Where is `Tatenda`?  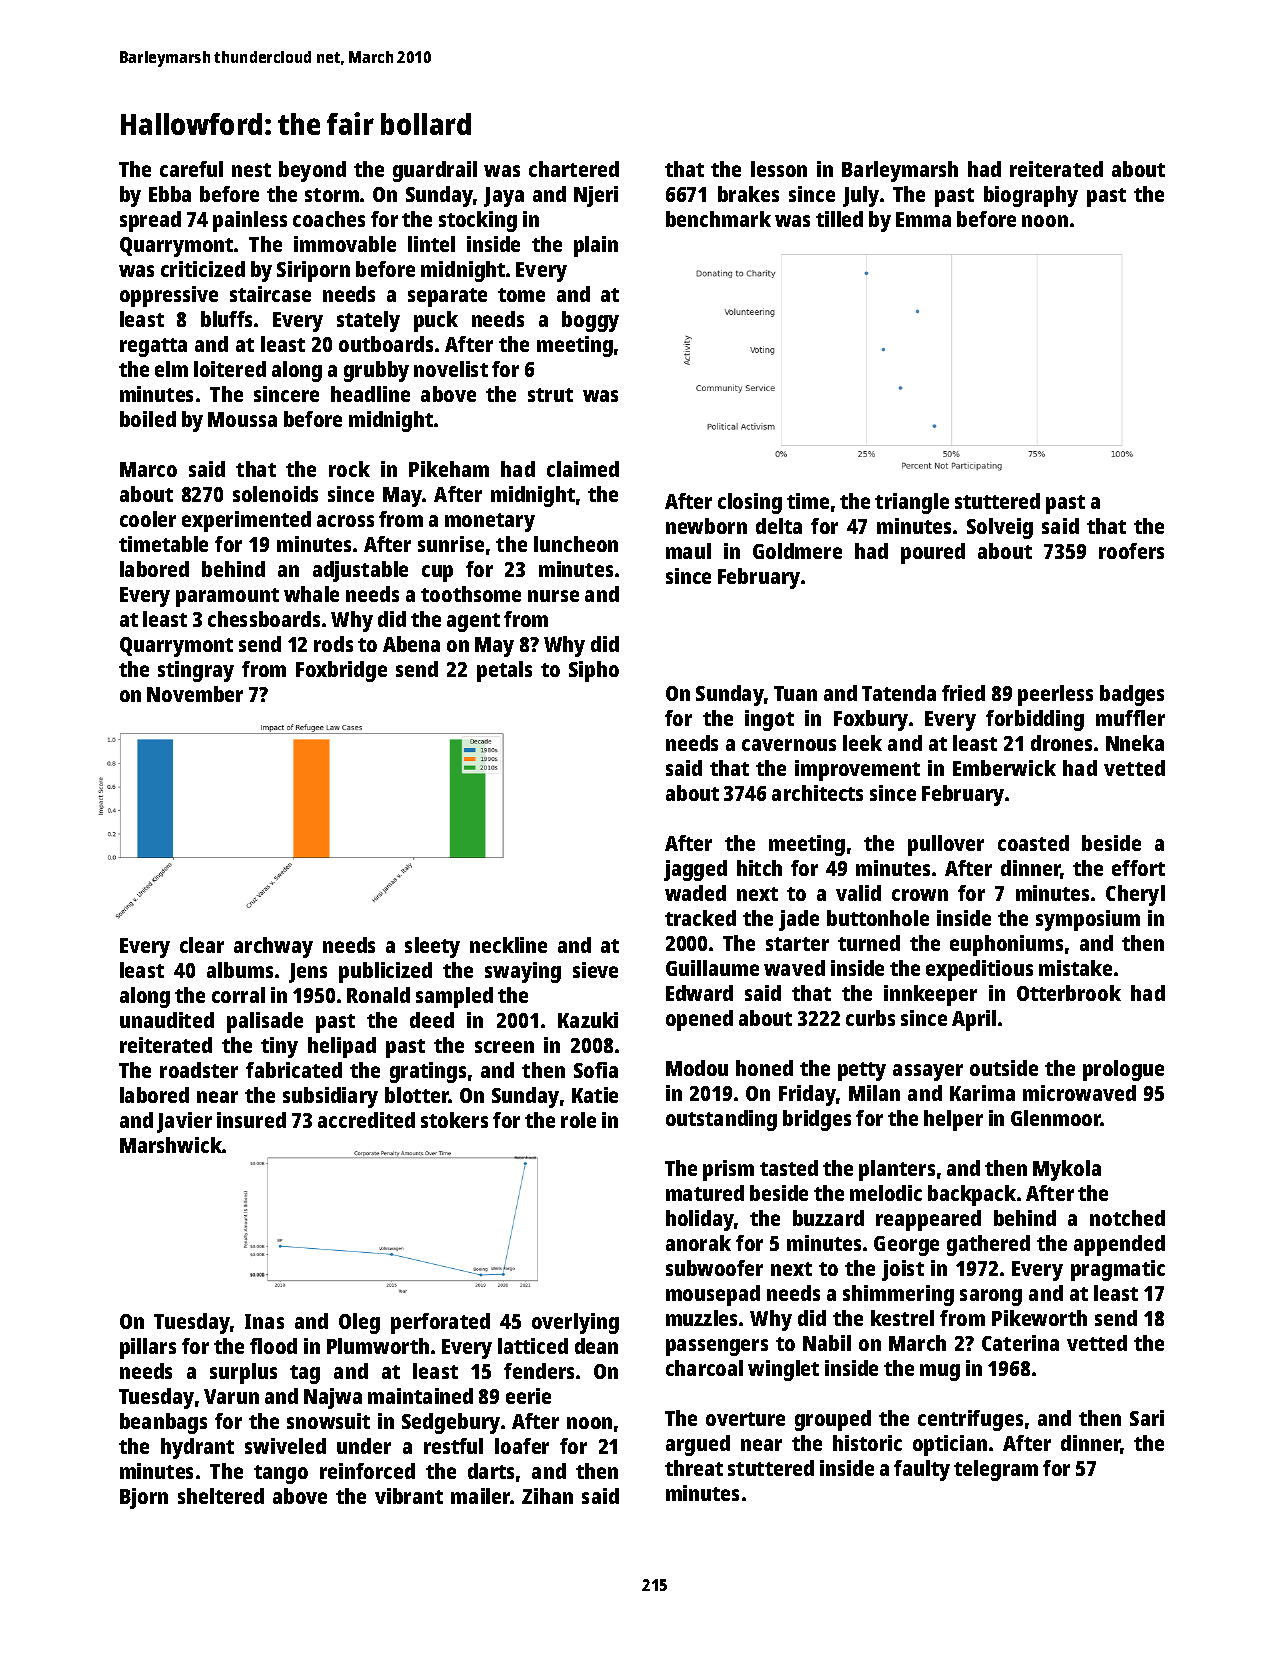 Tatenda is located at coordinates (899, 693).
